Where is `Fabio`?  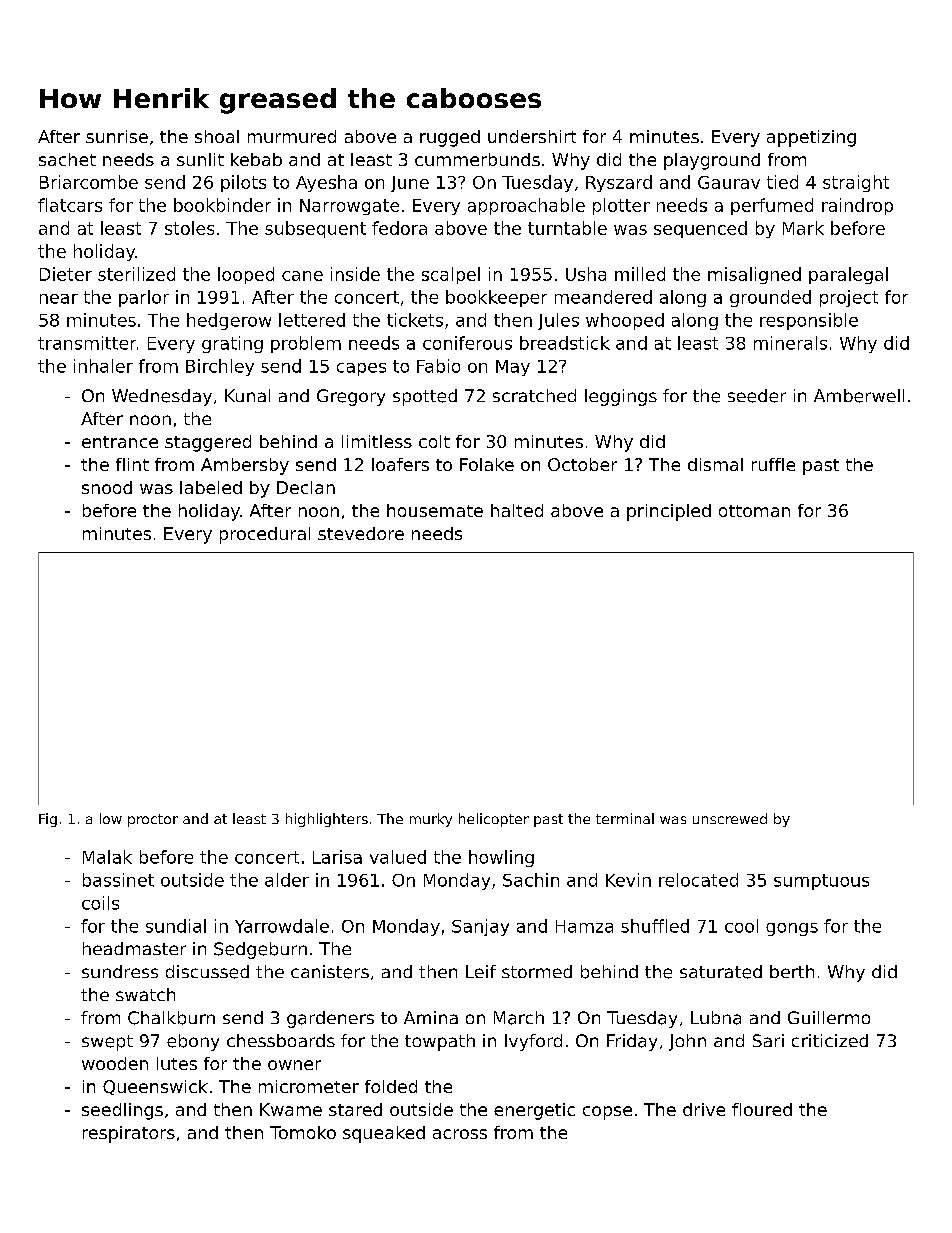 Fabio is located at coordinates (438, 366).
